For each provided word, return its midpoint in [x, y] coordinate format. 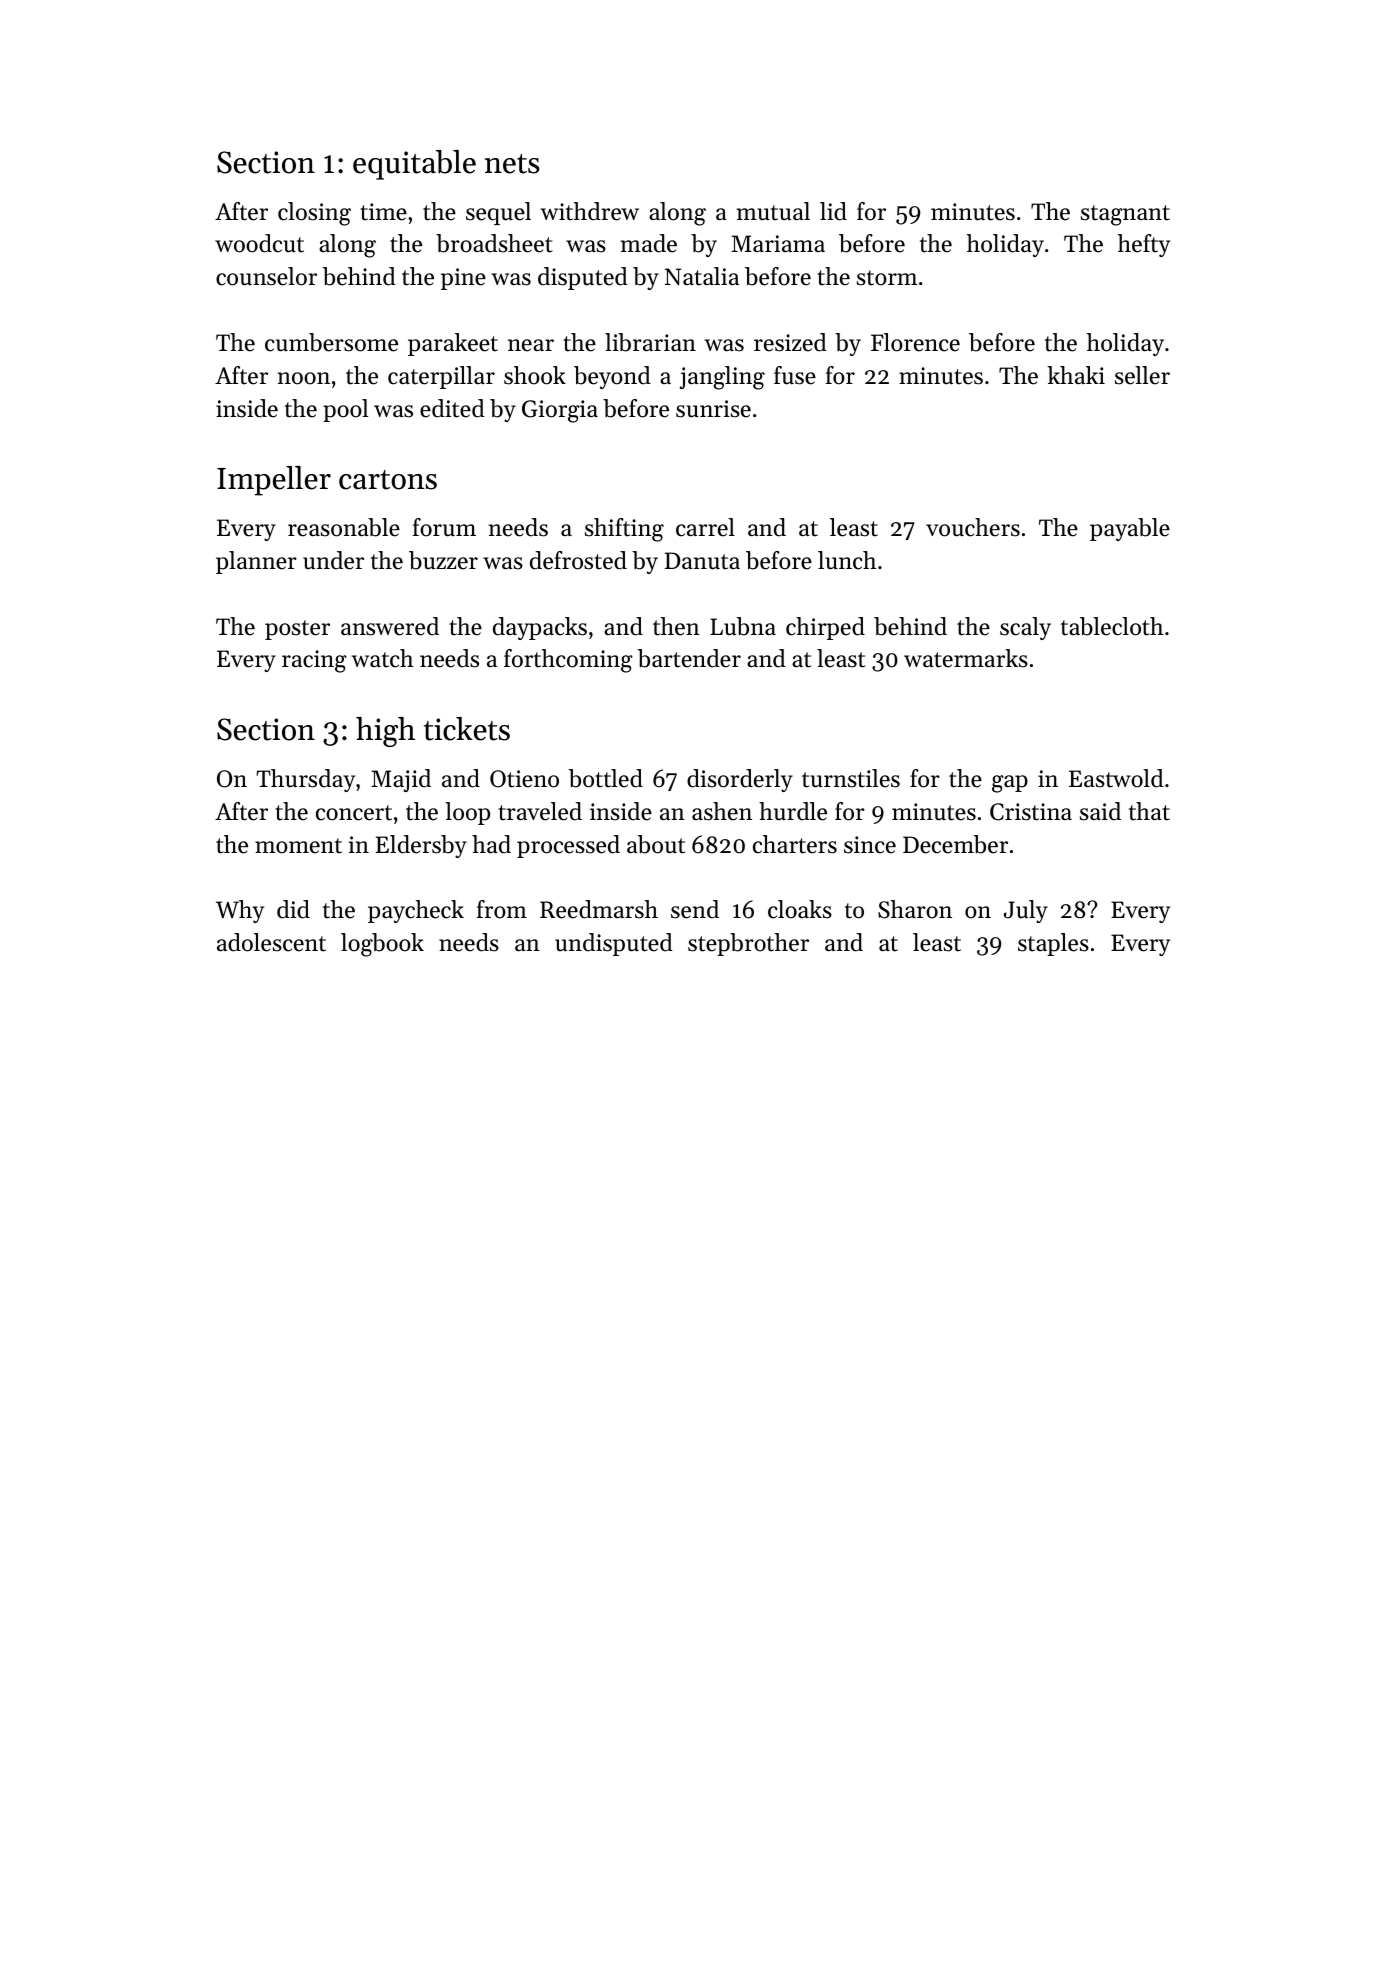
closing [314, 214]
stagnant [1125, 215]
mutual [773, 211]
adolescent [271, 942]
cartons [388, 480]
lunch [847, 560]
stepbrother [748, 944]
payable [1130, 529]
